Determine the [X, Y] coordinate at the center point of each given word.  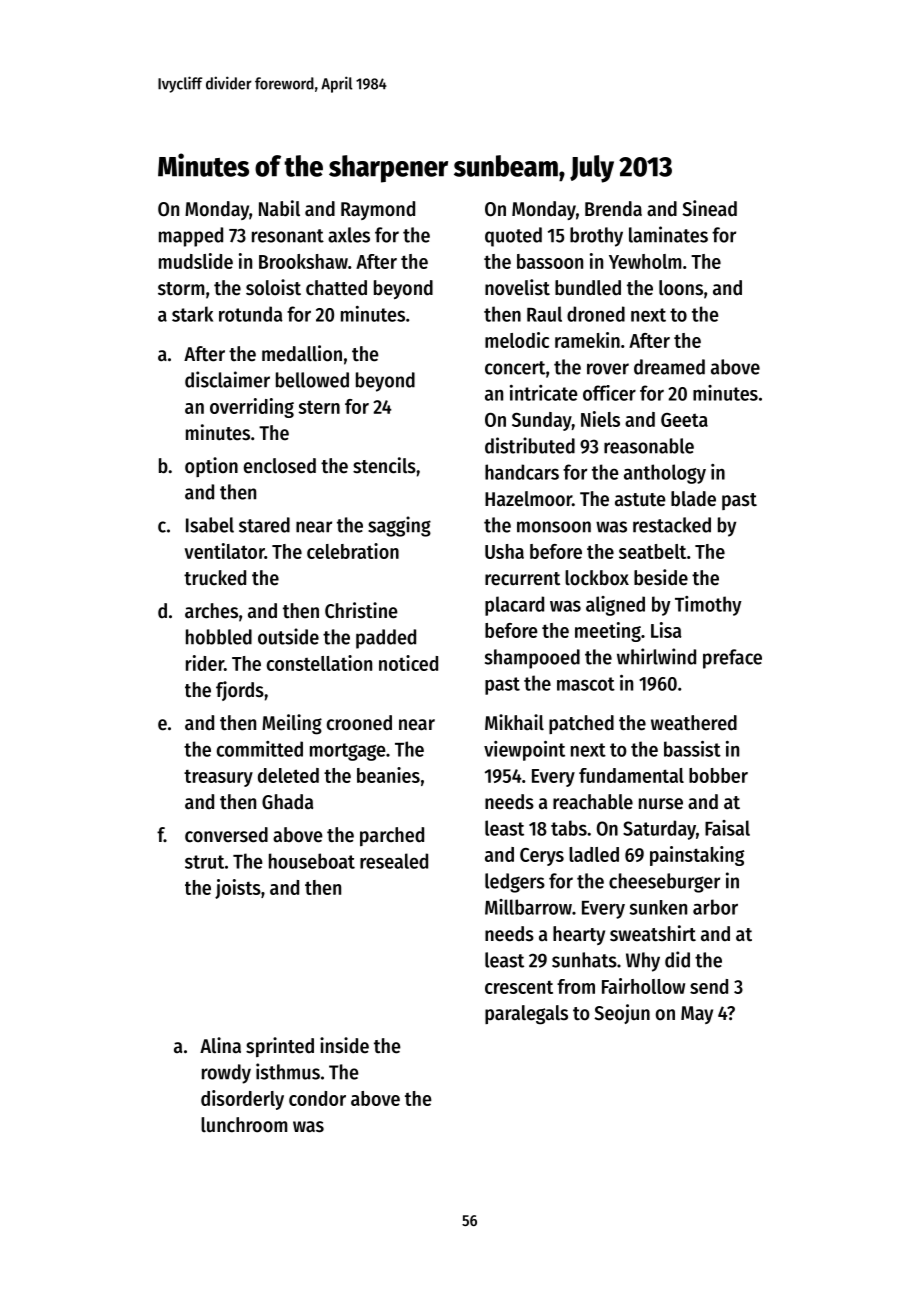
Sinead [709, 208]
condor [317, 1098]
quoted [513, 237]
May [697, 1015]
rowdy [226, 1074]
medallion [302, 353]
